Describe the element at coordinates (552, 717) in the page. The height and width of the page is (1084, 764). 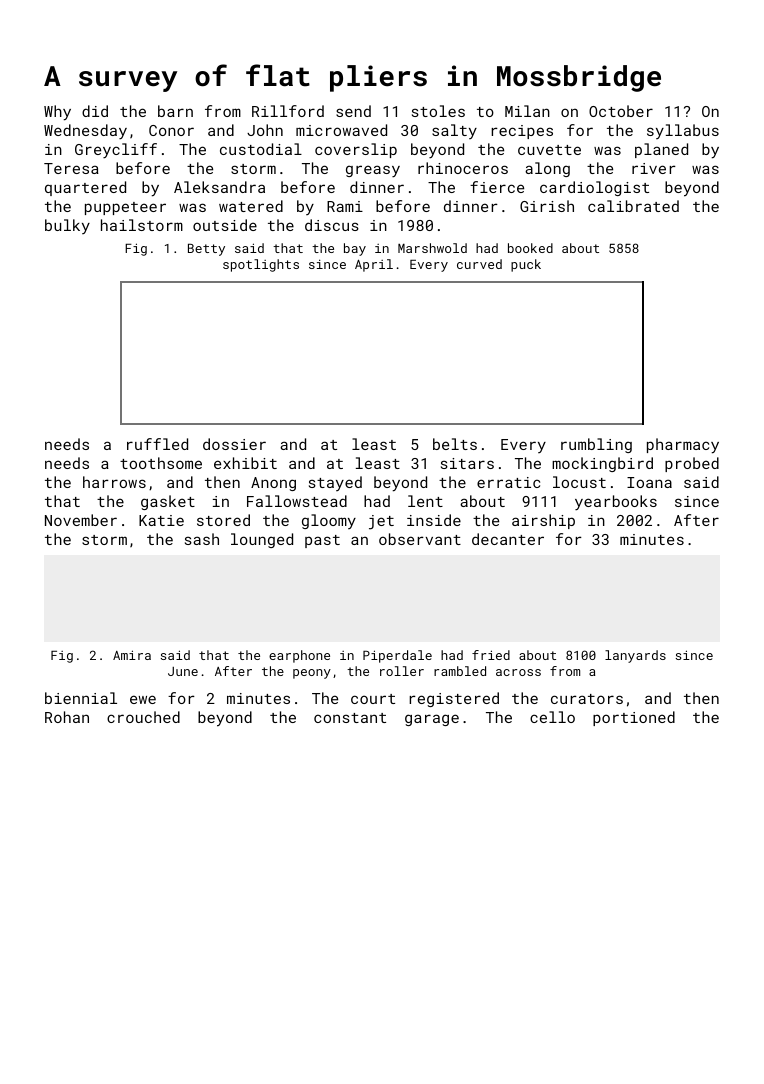
I see `cello` at that location.
